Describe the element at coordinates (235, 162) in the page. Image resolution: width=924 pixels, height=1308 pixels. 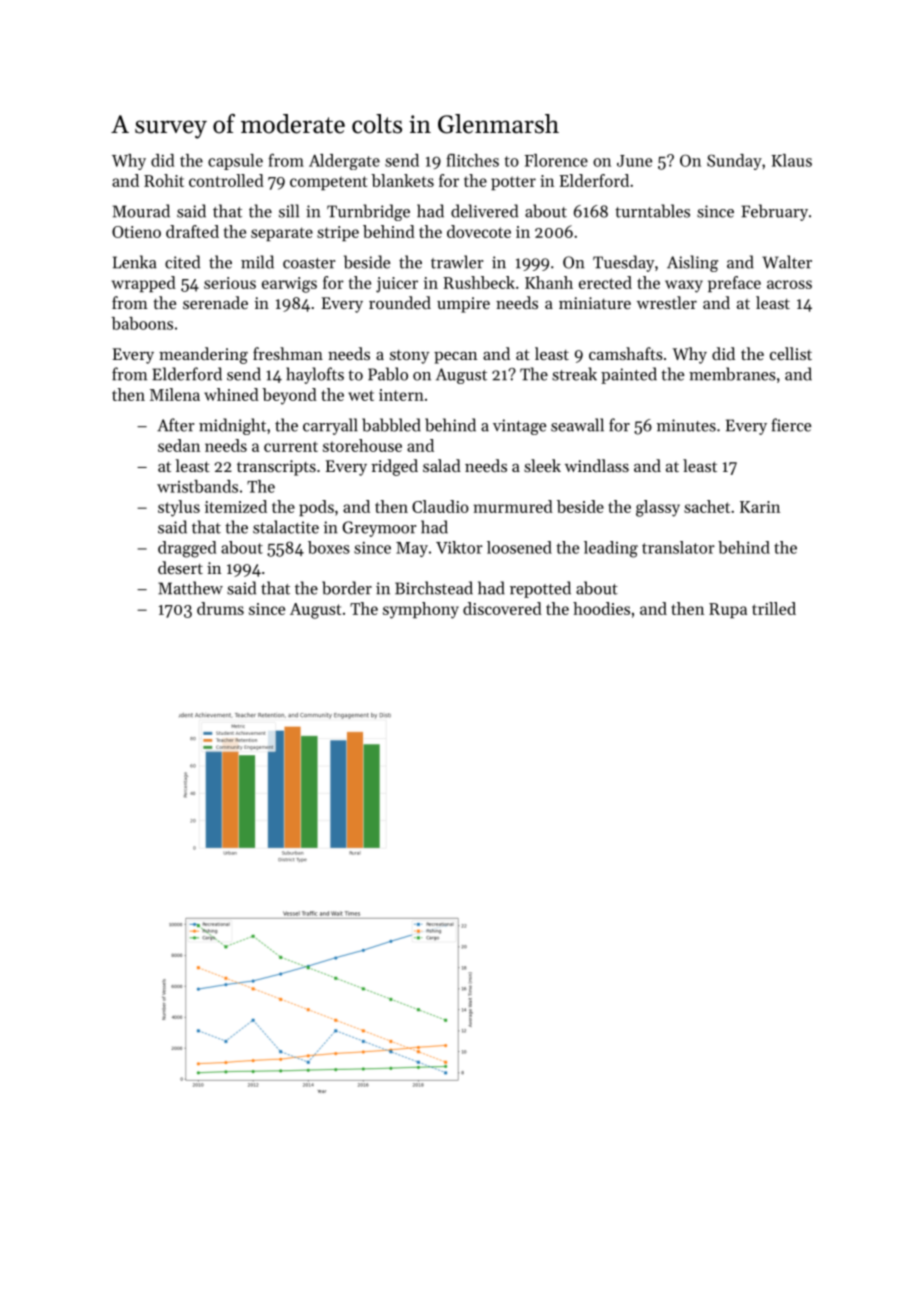
I see `capsule` at that location.
